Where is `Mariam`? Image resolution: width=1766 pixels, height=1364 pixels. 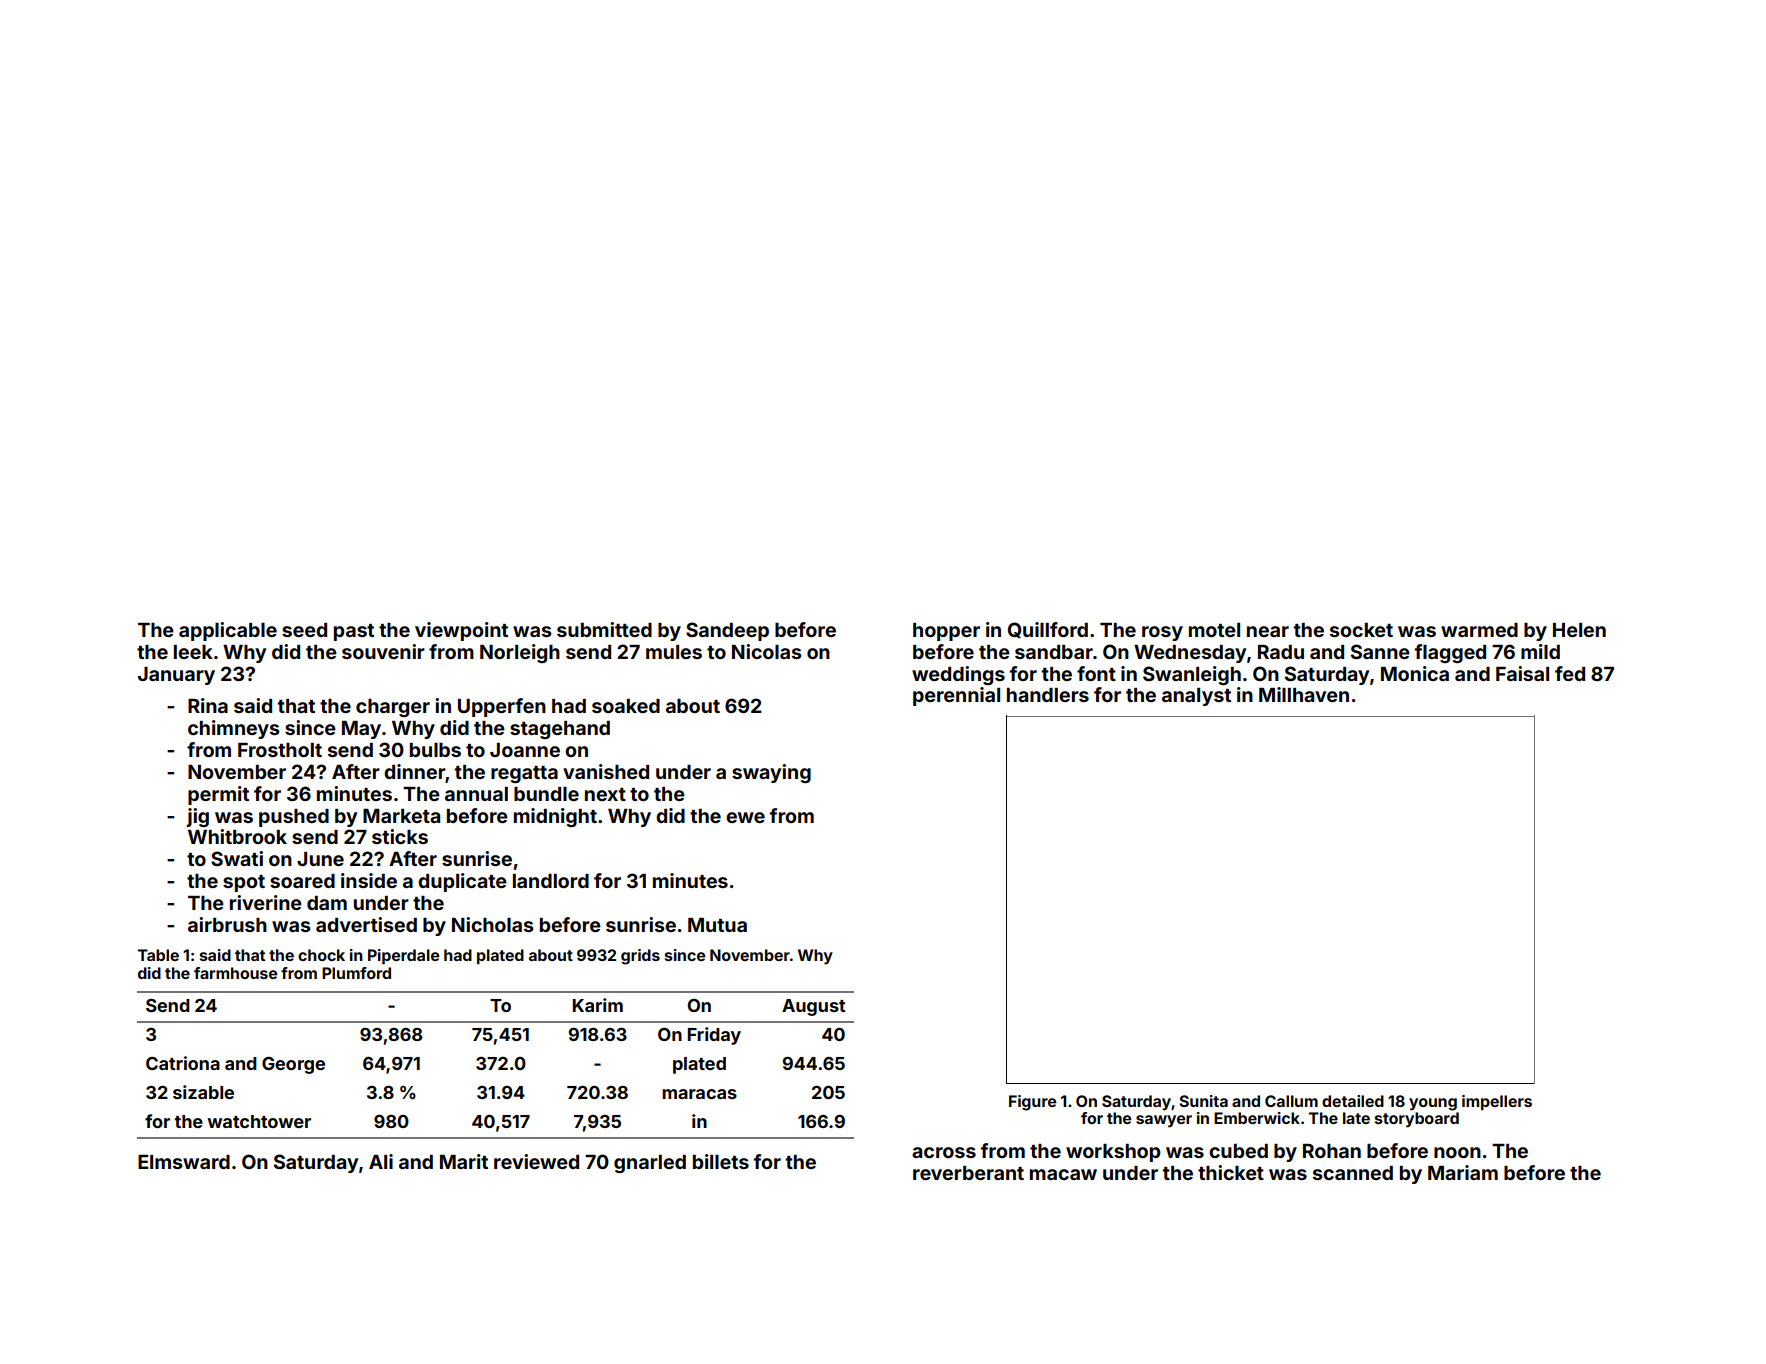
Mariam is located at coordinates (1463, 1172).
